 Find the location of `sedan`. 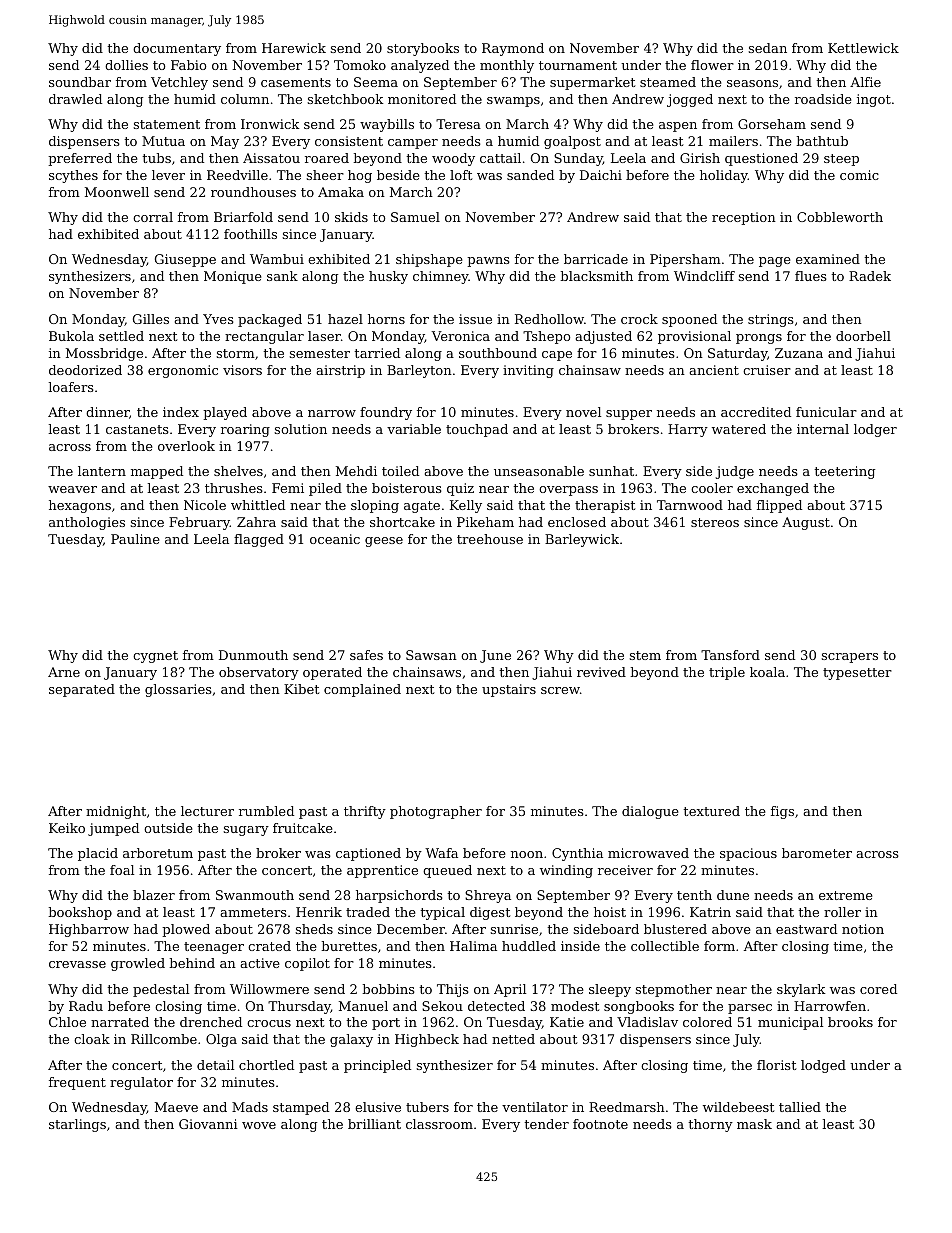

sedan is located at coordinates (768, 48).
